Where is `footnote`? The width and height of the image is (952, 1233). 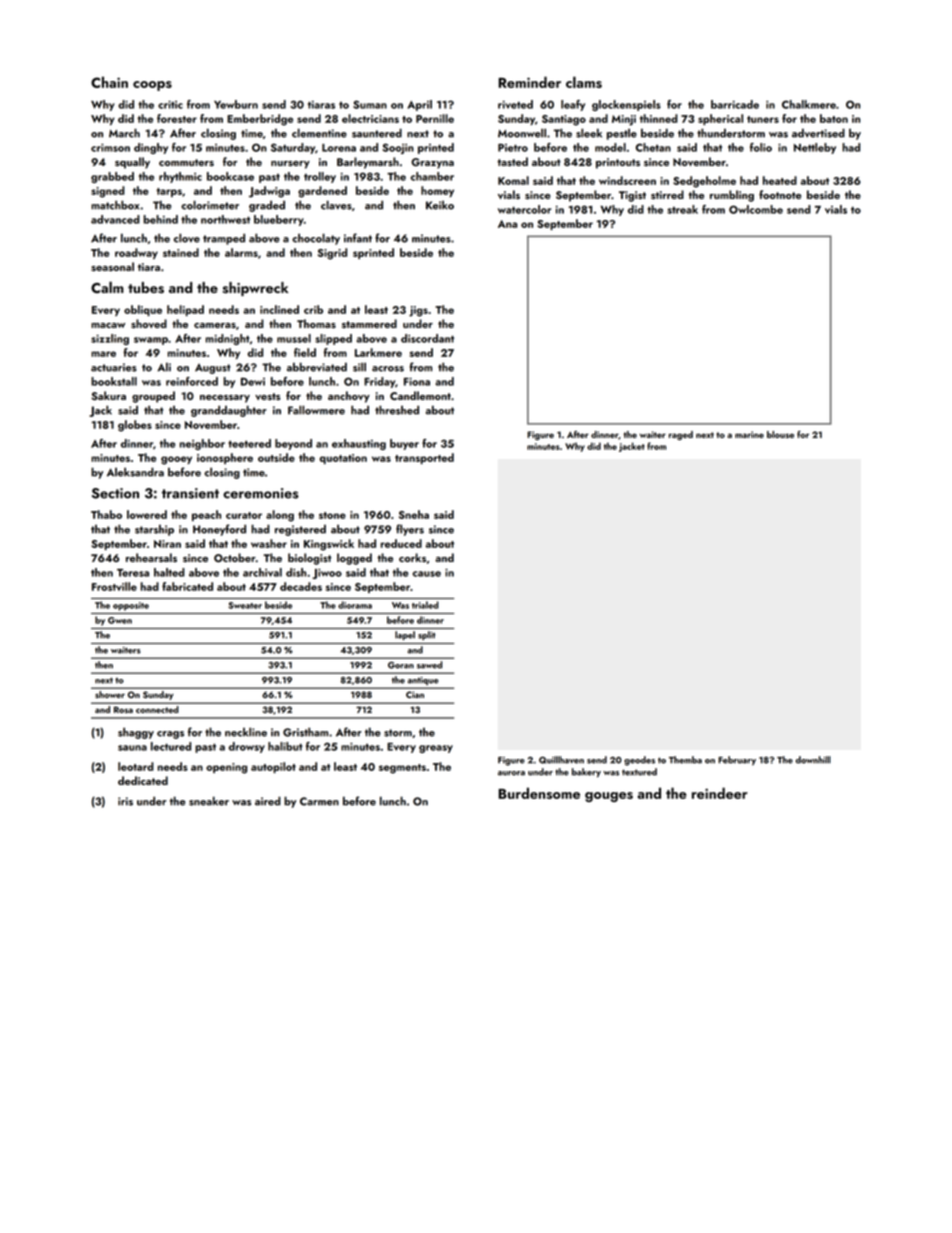
footnote is located at coordinates (780, 194).
